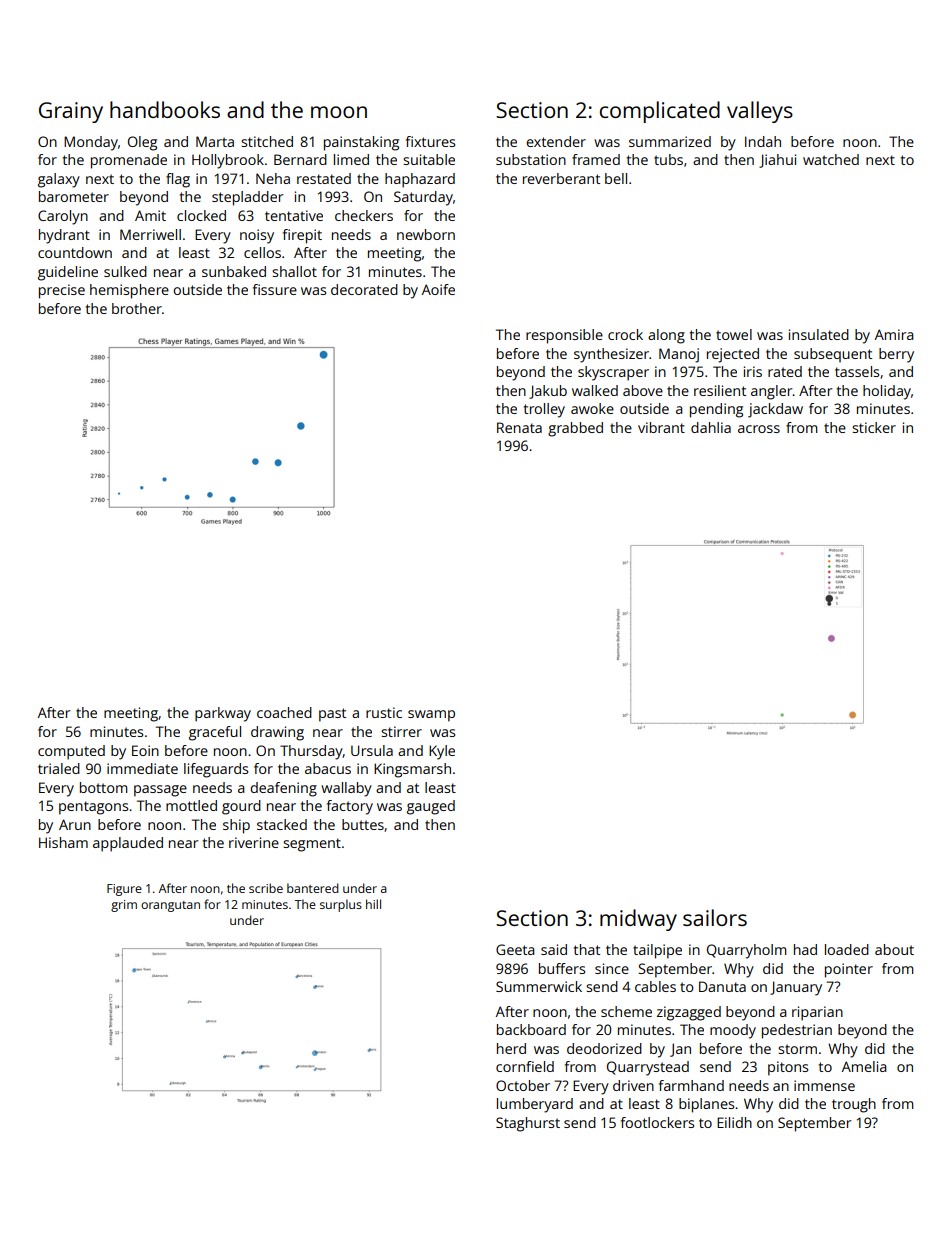 Image resolution: width=952 pixels, height=1233 pixels. I want to click on responsible, so click(564, 336).
